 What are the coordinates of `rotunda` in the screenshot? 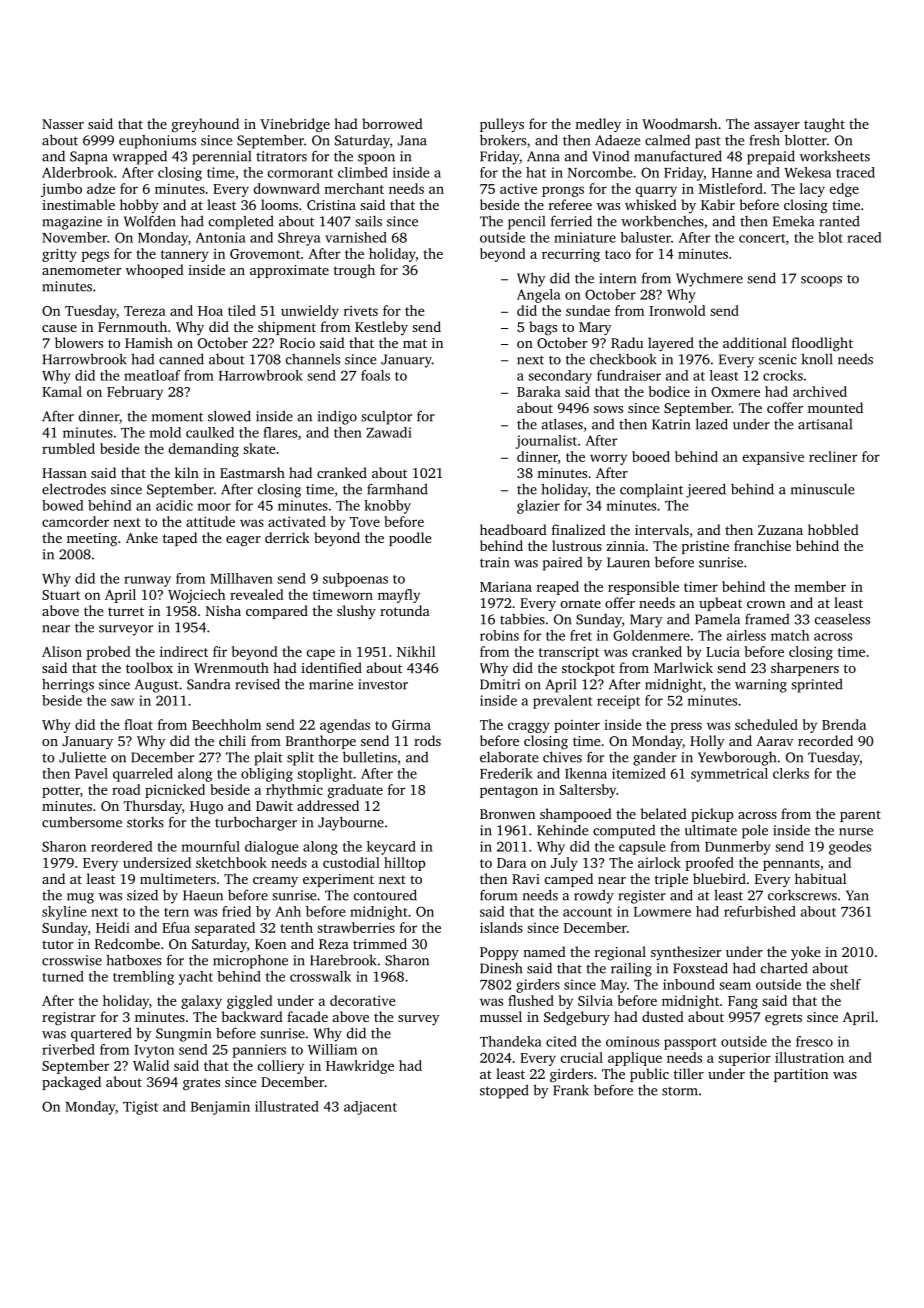 It's located at (405, 610).
